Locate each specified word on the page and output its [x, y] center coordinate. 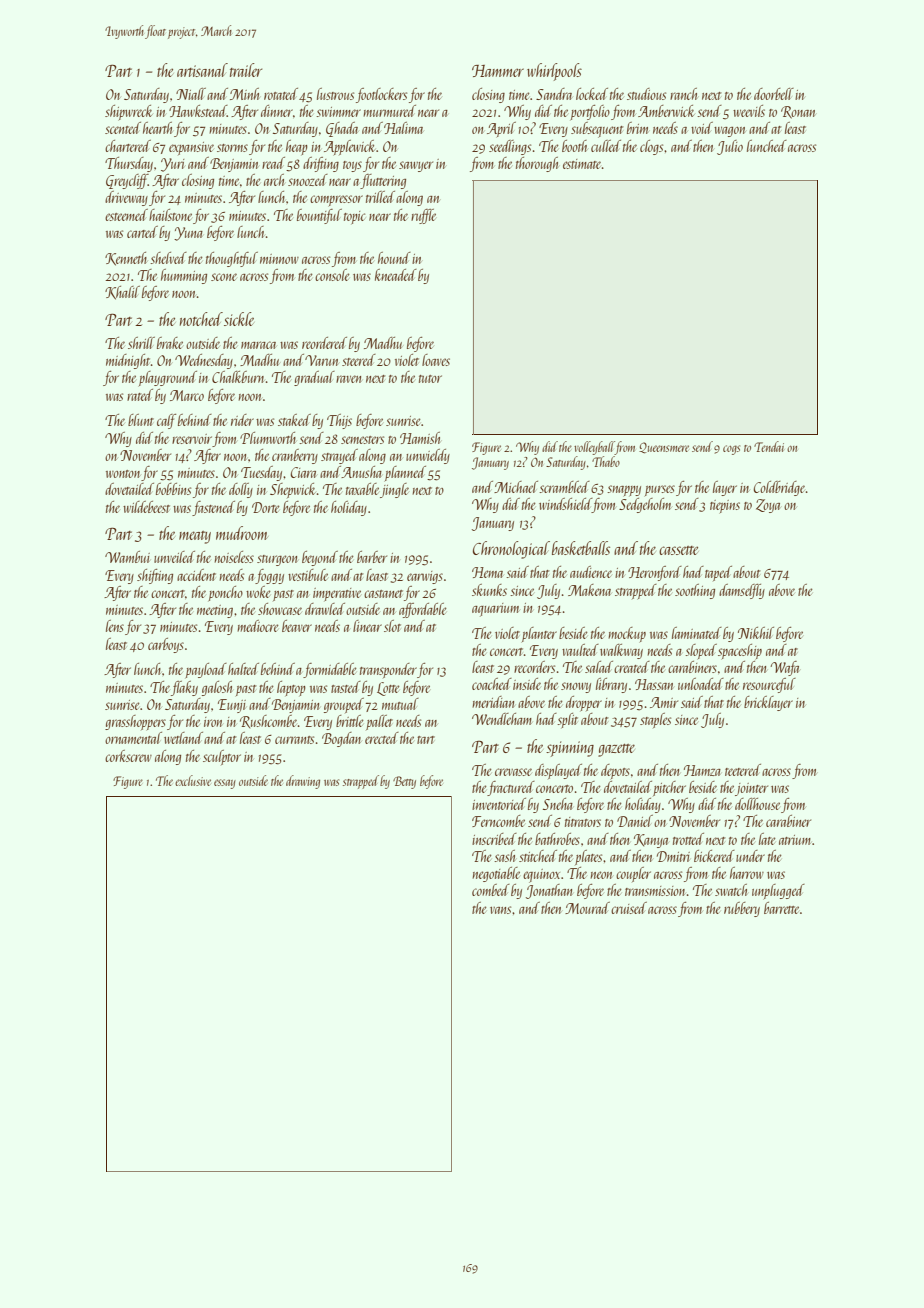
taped [718, 573]
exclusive [193, 780]
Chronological [511, 550]
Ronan [798, 112]
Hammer [498, 71]
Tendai [769, 446]
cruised [629, 908]
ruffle [423, 216]
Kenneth [126, 259]
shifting [155, 576]
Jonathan [549, 891]
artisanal [202, 70]
